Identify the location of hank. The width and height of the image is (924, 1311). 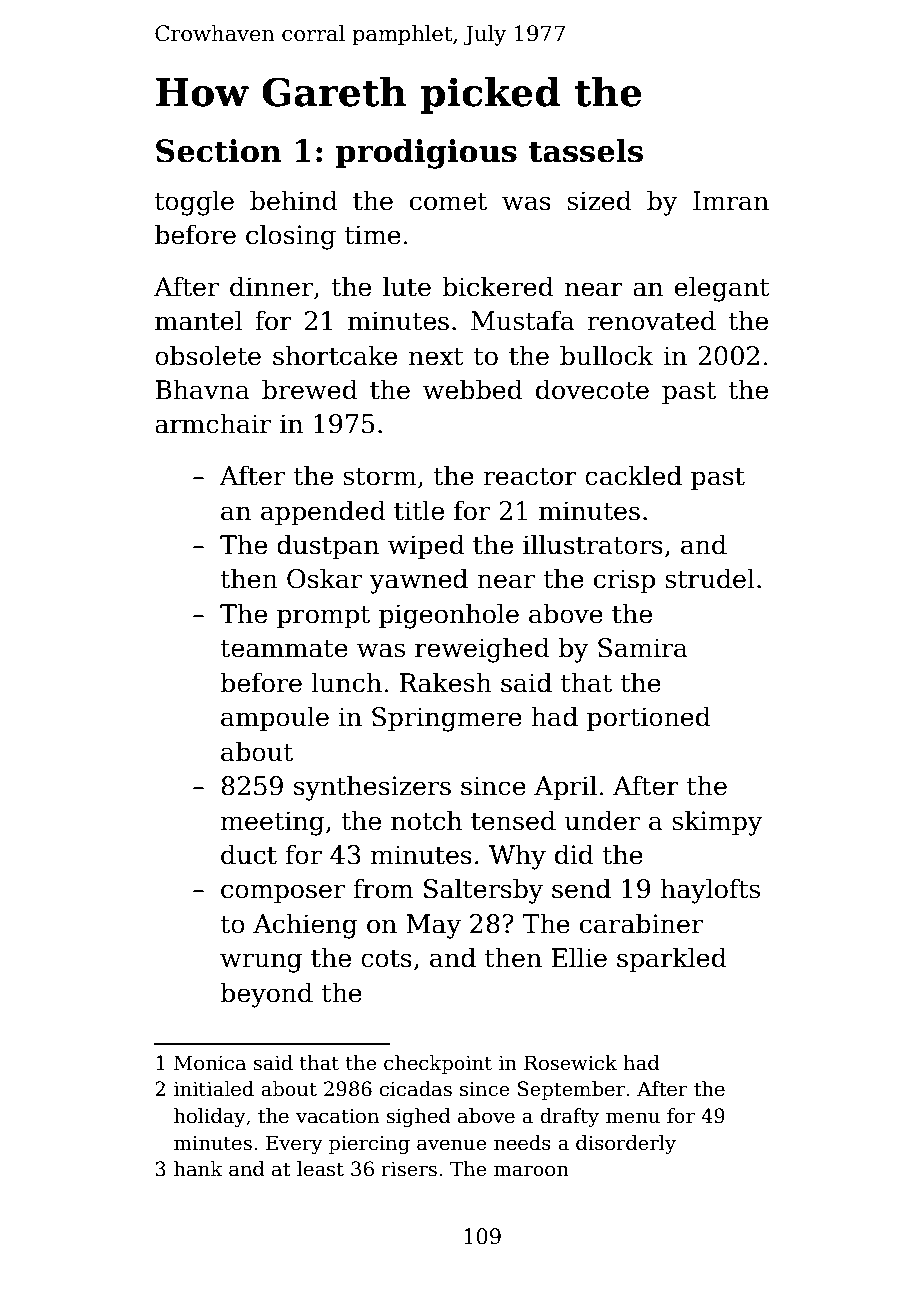
(198, 1169).
